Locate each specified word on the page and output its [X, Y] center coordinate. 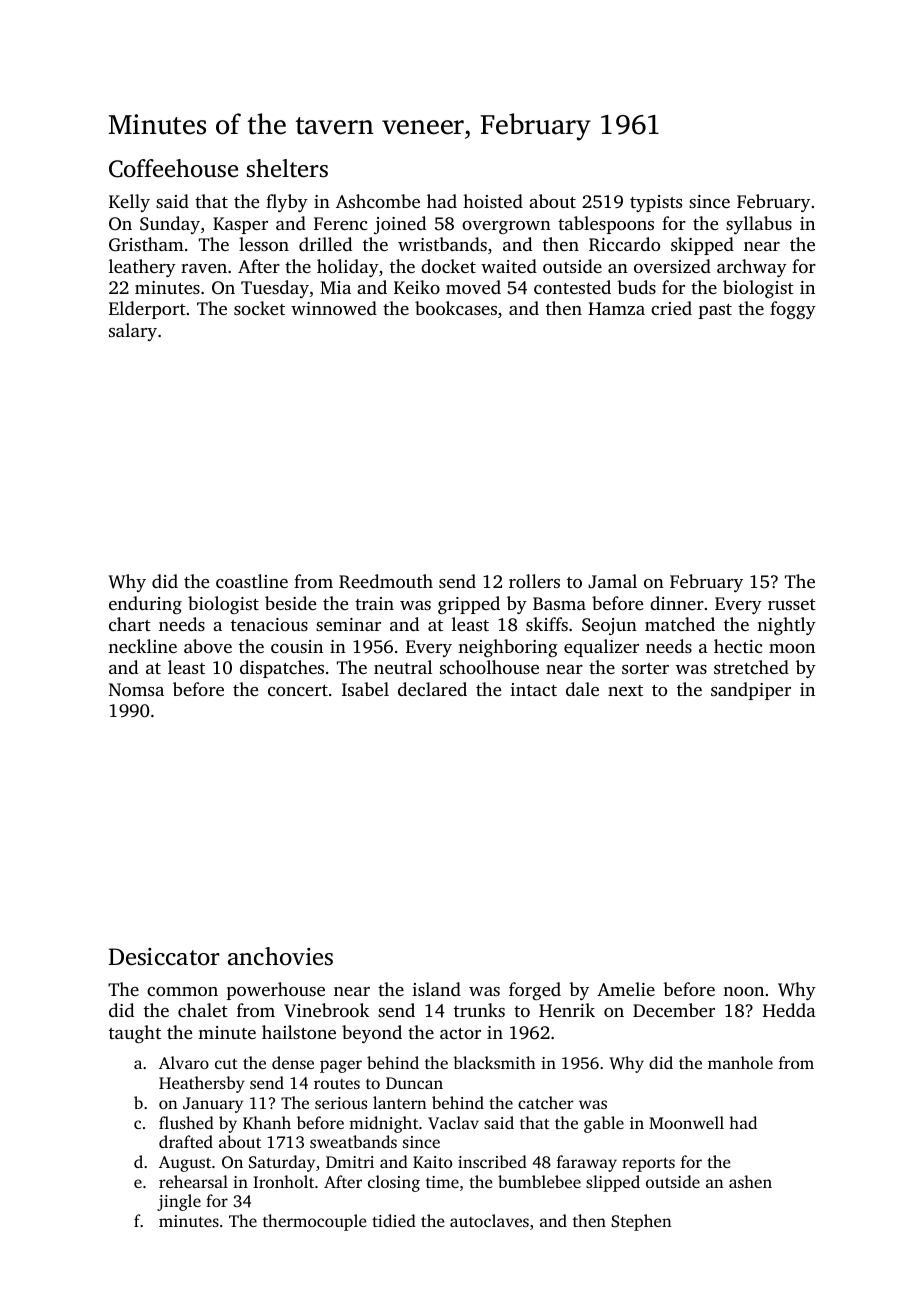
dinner [677, 603]
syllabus [759, 225]
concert [298, 690]
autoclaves [489, 1220]
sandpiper [751, 691]
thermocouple [315, 1222]
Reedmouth [386, 581]
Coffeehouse [173, 168]
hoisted [493, 201]
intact [533, 689]
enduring [145, 605]
